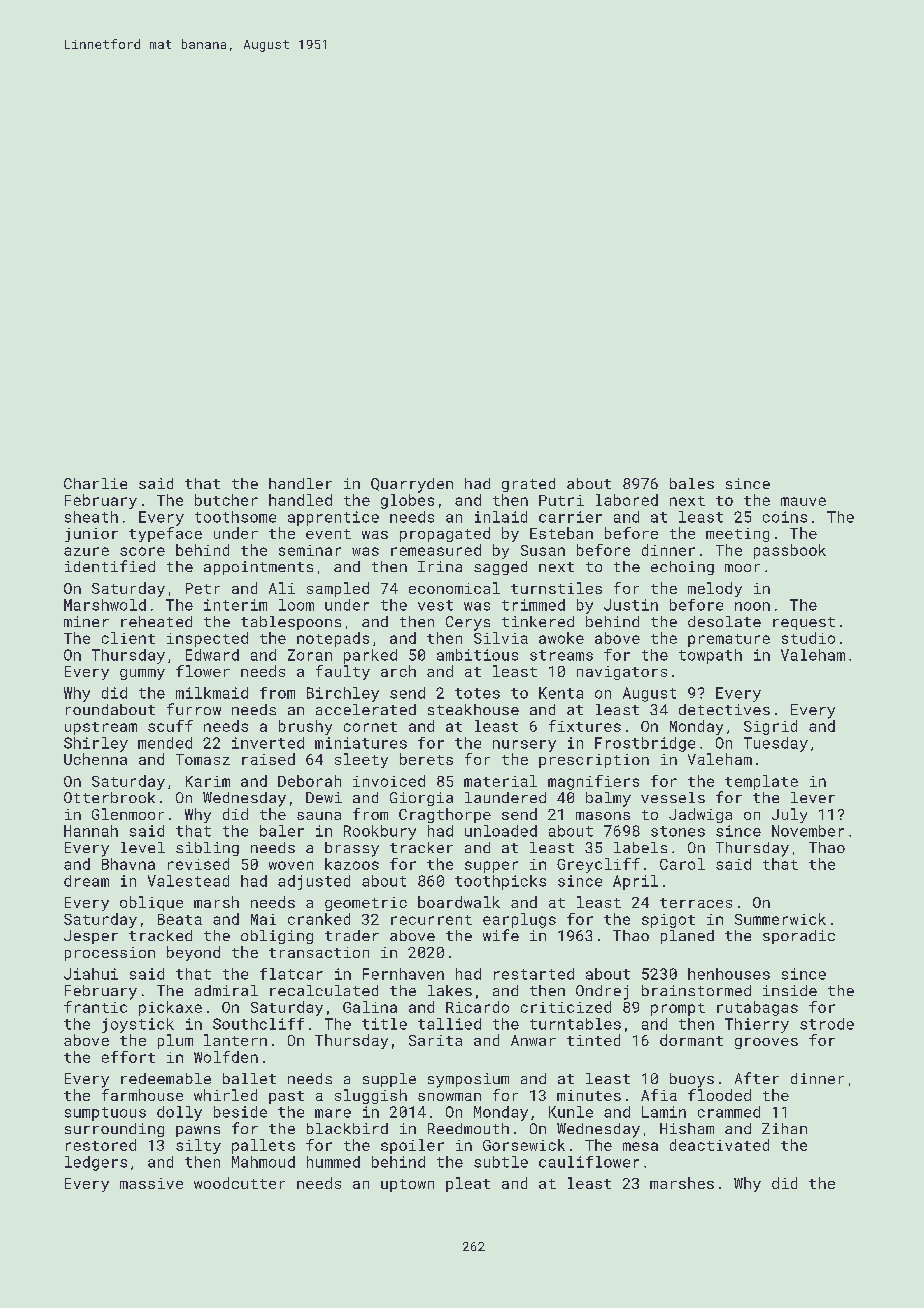 The width and height of the image is (924, 1308). I want to click on Charlie, so click(95, 483).
